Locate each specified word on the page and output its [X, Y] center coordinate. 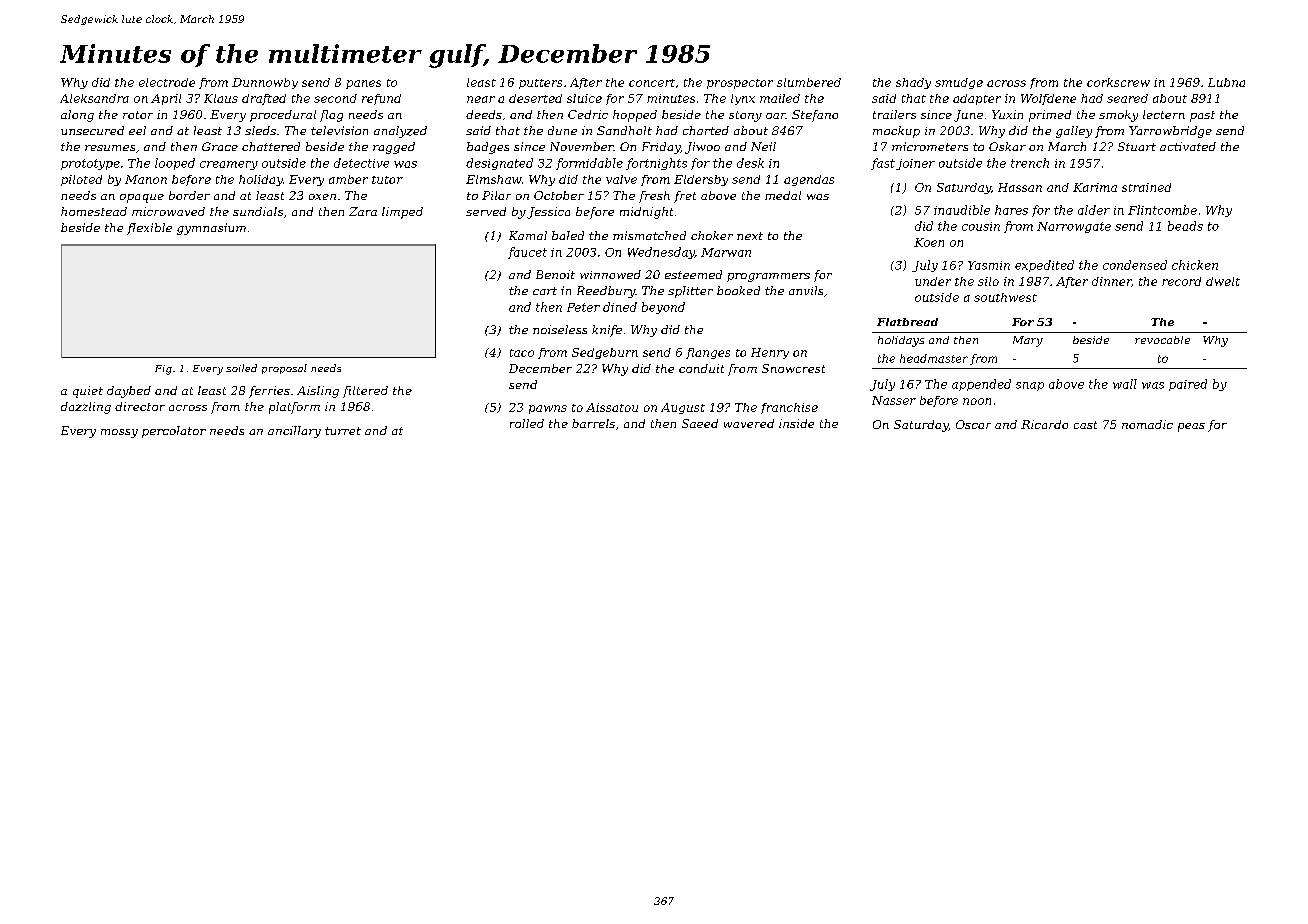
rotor [138, 115]
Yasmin [989, 265]
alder [1094, 210]
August [683, 408]
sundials [258, 211]
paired [1188, 385]
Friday [661, 148]
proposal [284, 369]
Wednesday [661, 253]
